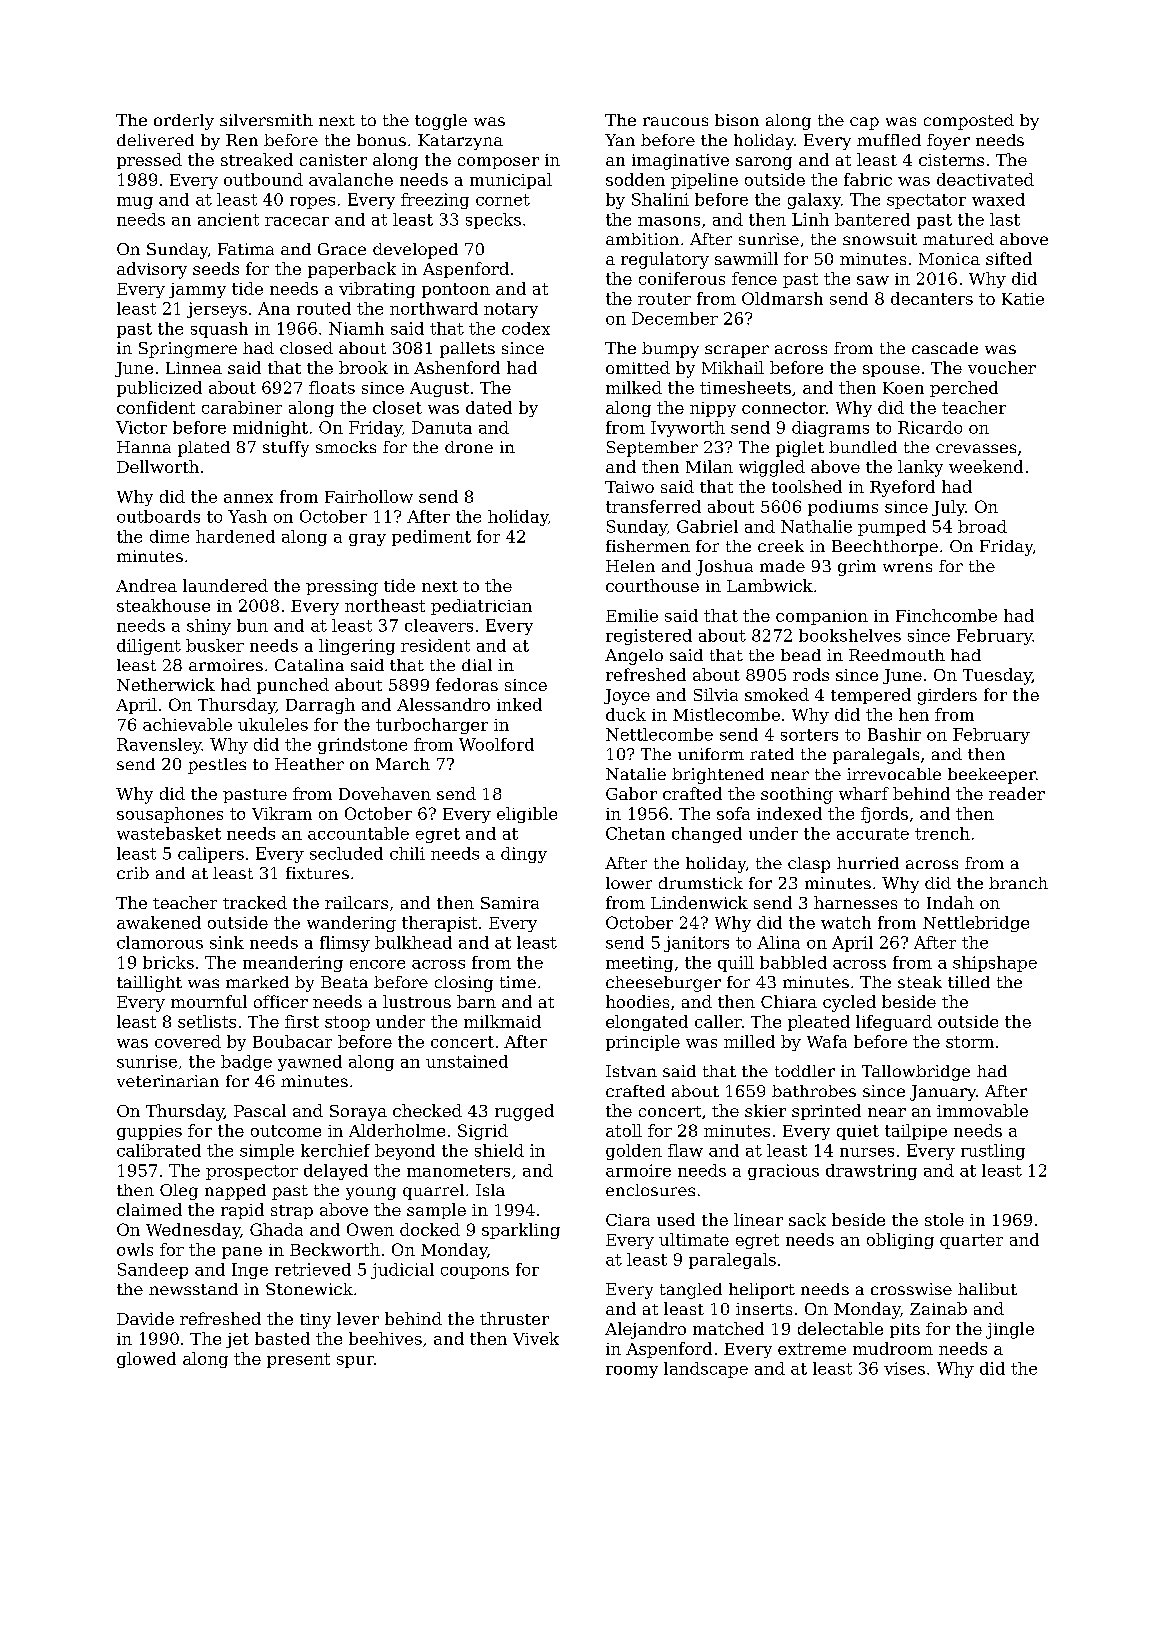  What do you see at coordinates (158, 466) in the screenshot?
I see `Dellworth` at bounding box center [158, 466].
